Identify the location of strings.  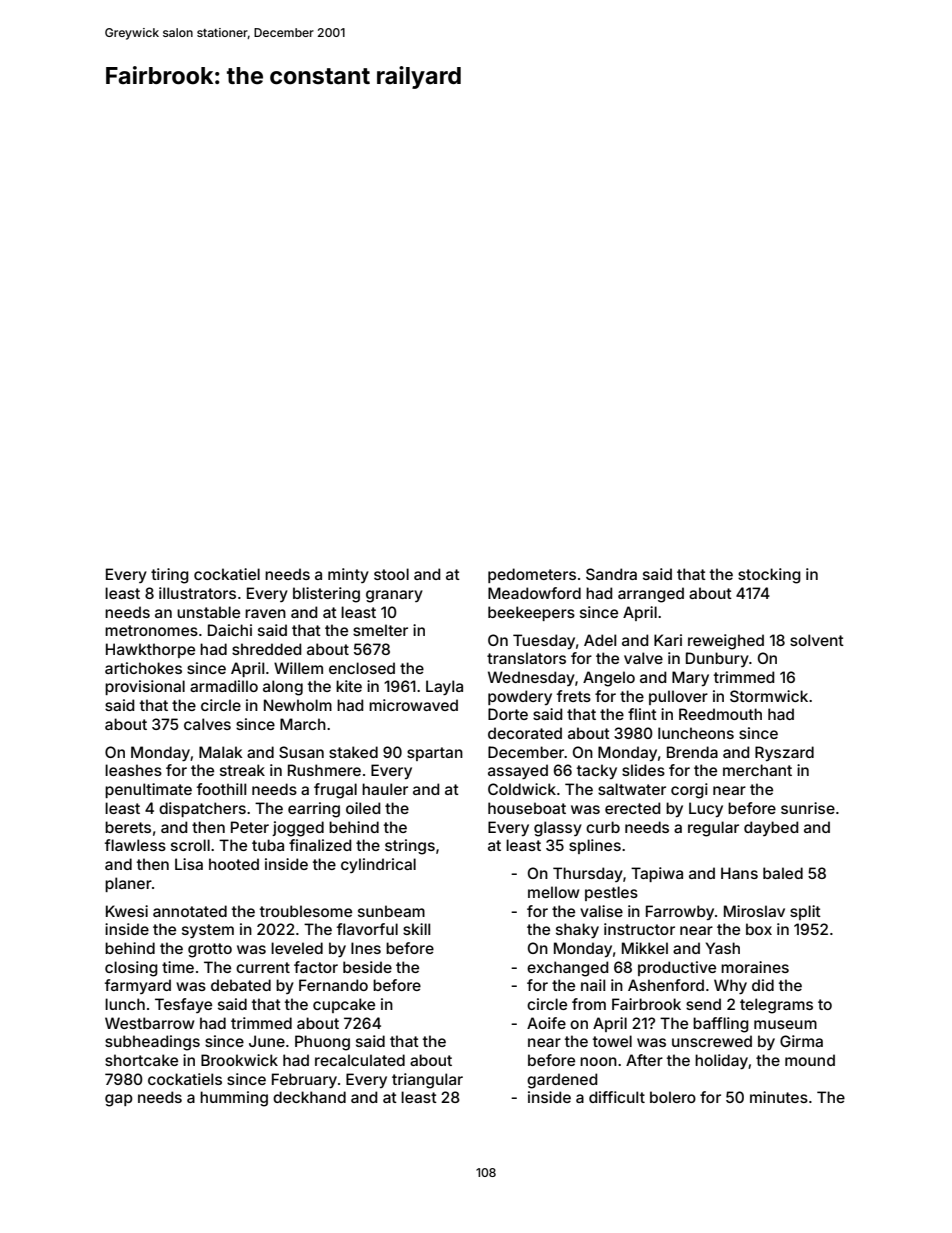
(410, 847).
